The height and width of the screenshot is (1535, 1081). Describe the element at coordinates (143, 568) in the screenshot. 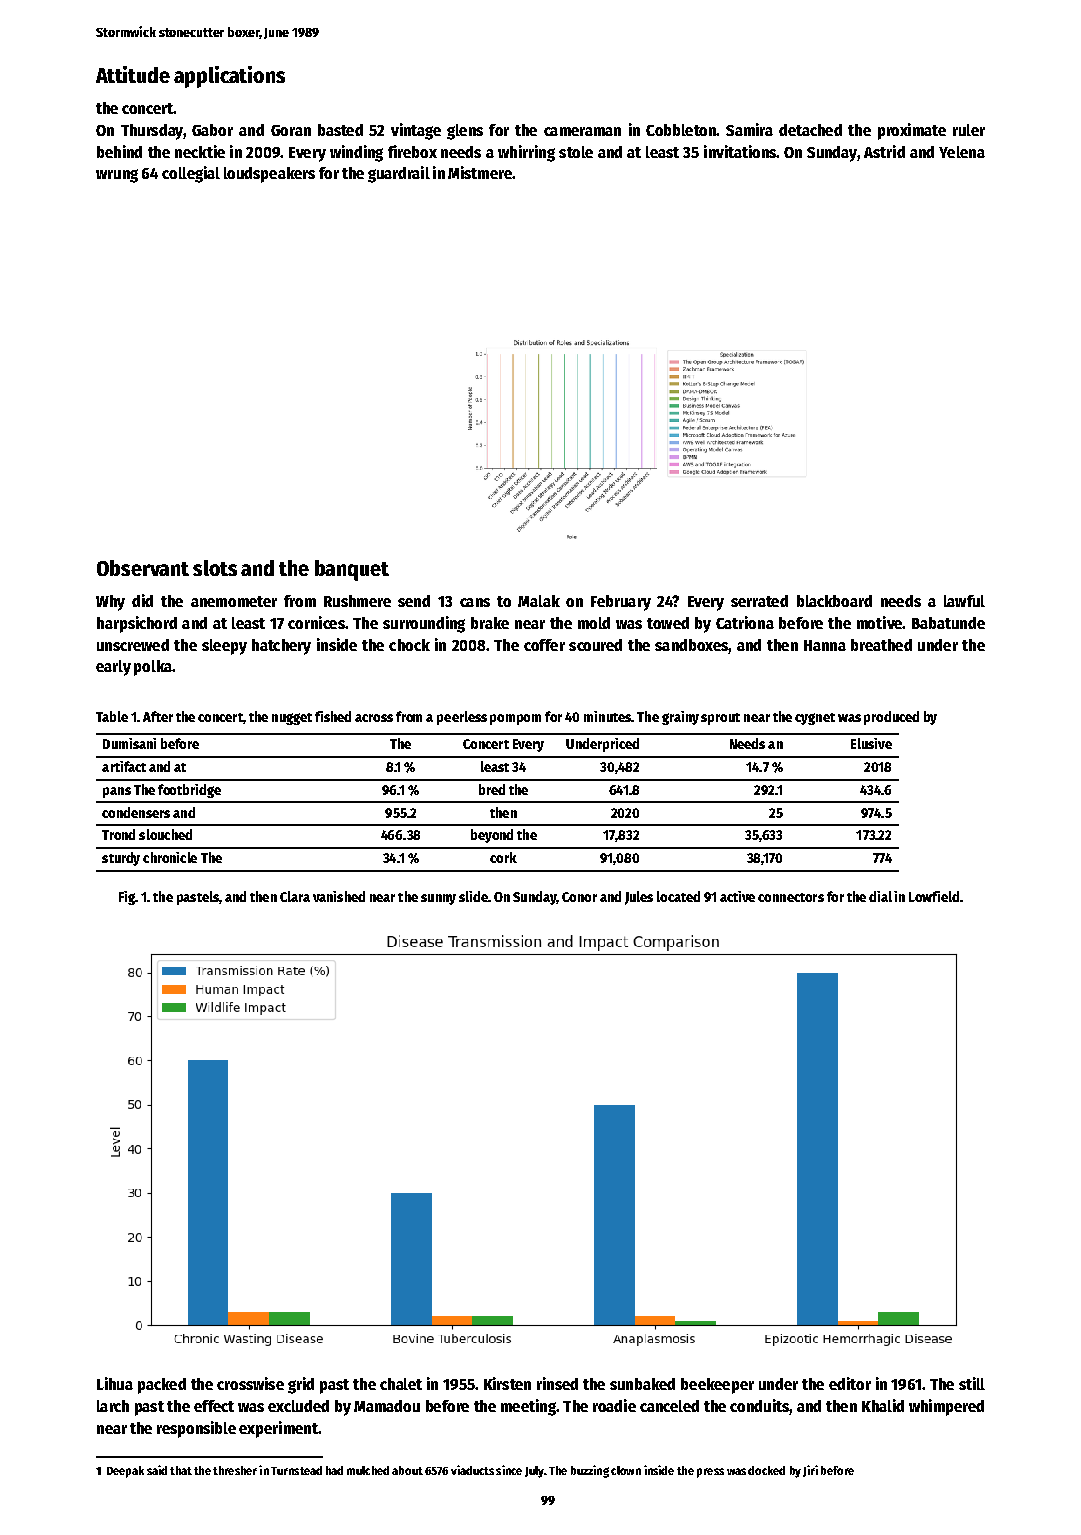

I see `Observant` at that location.
